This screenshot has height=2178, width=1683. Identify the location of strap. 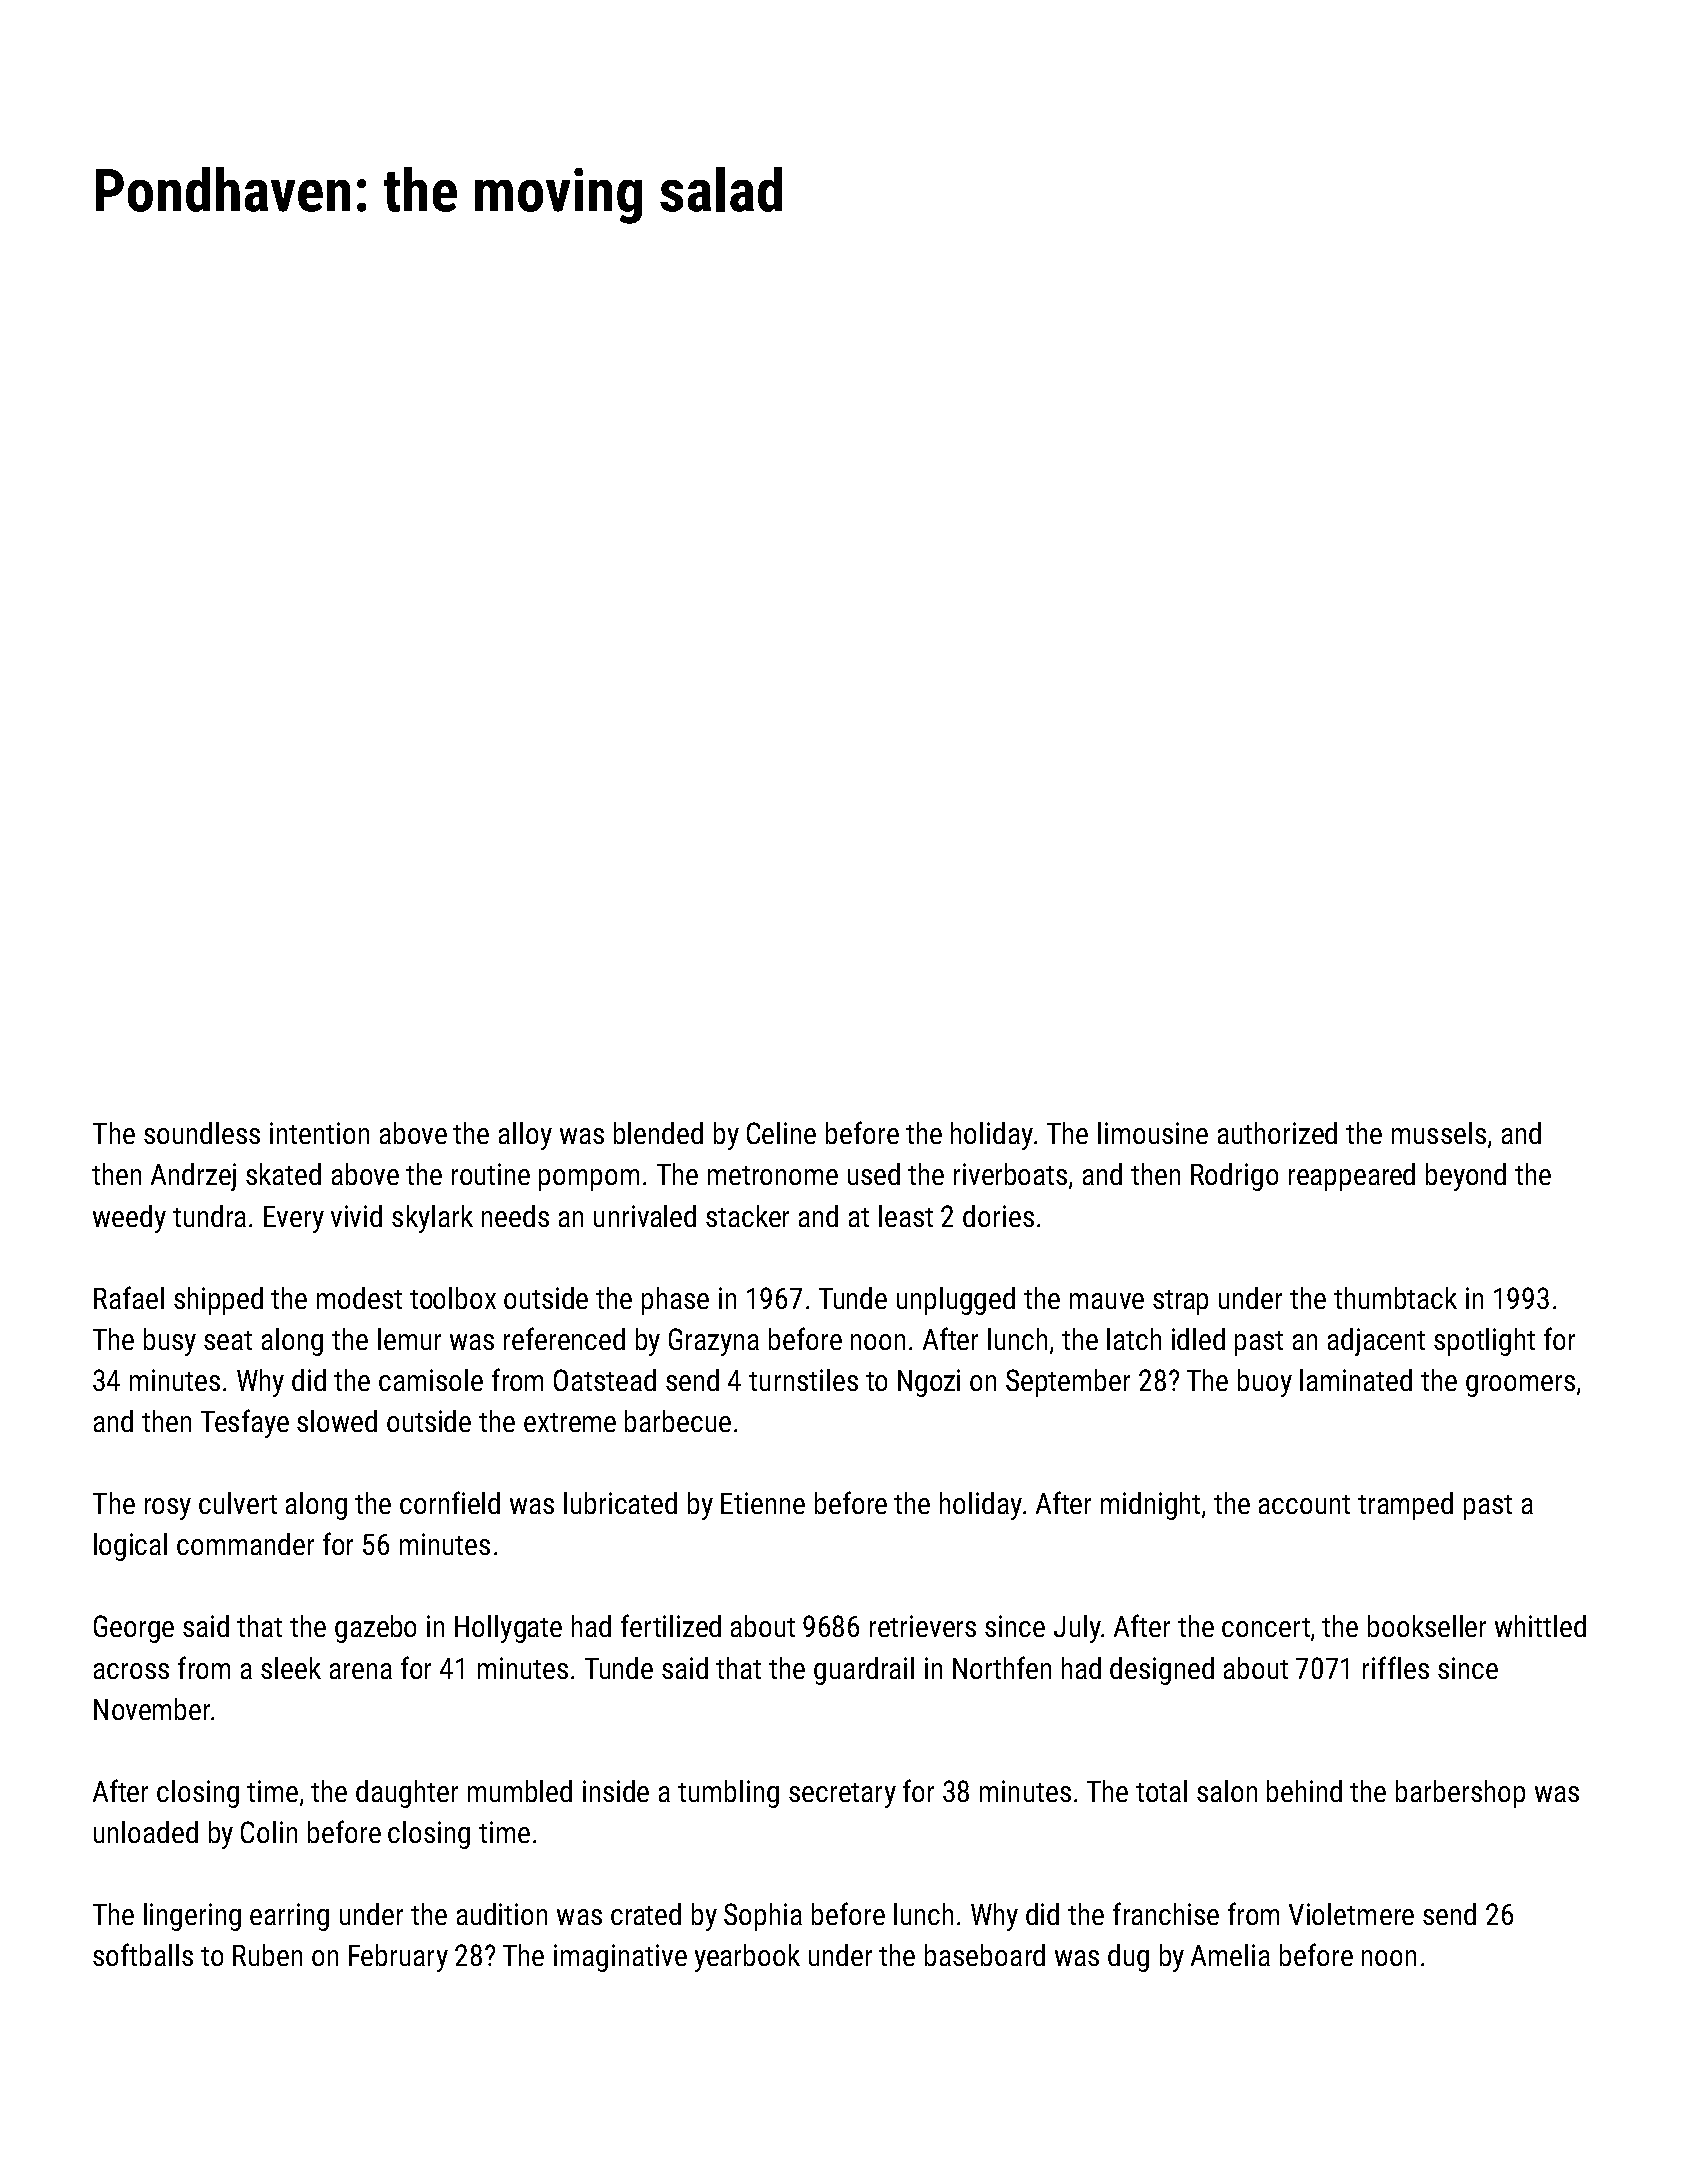
(1180, 1302).
